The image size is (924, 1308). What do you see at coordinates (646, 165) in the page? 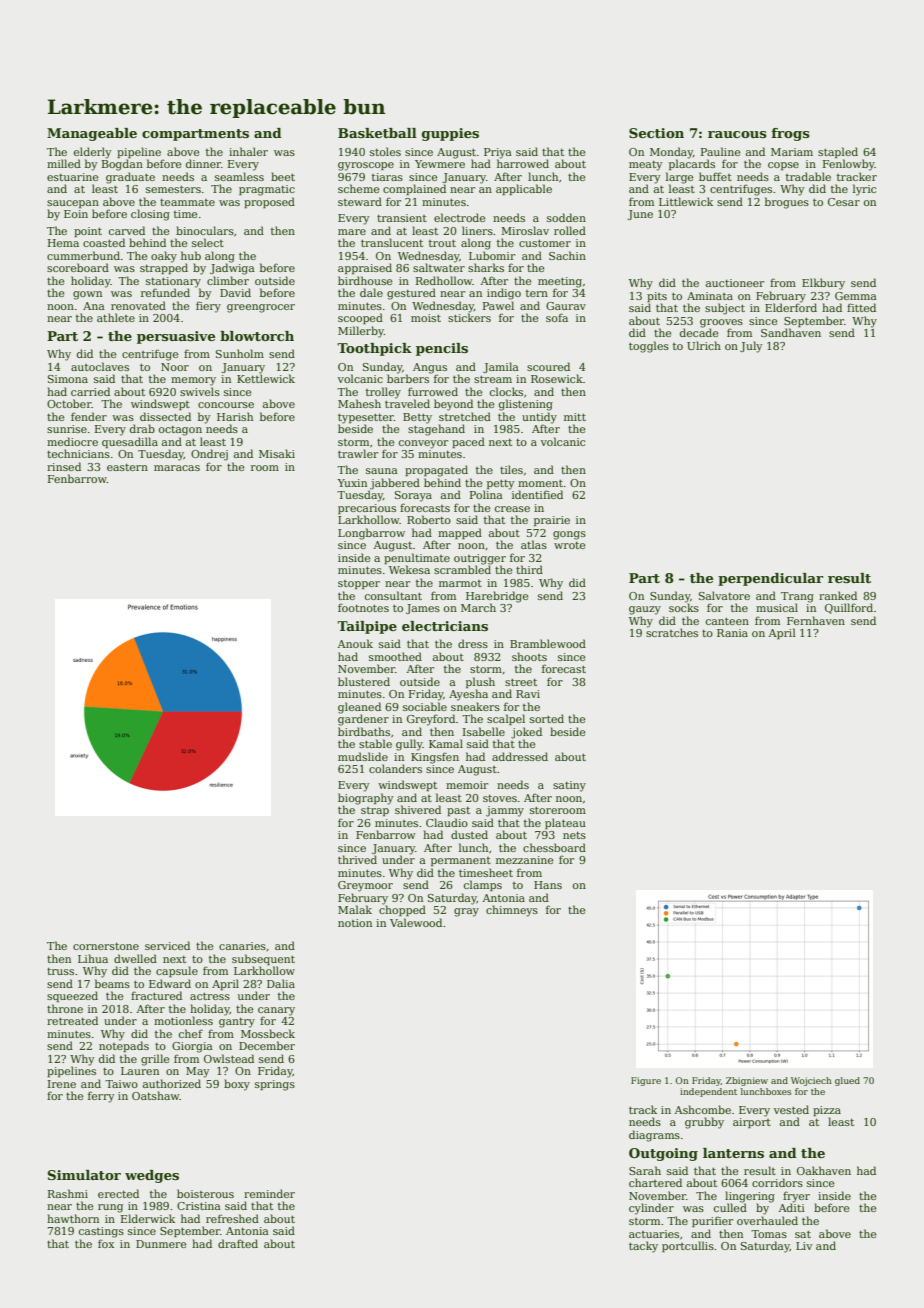
I see `meaty` at bounding box center [646, 165].
